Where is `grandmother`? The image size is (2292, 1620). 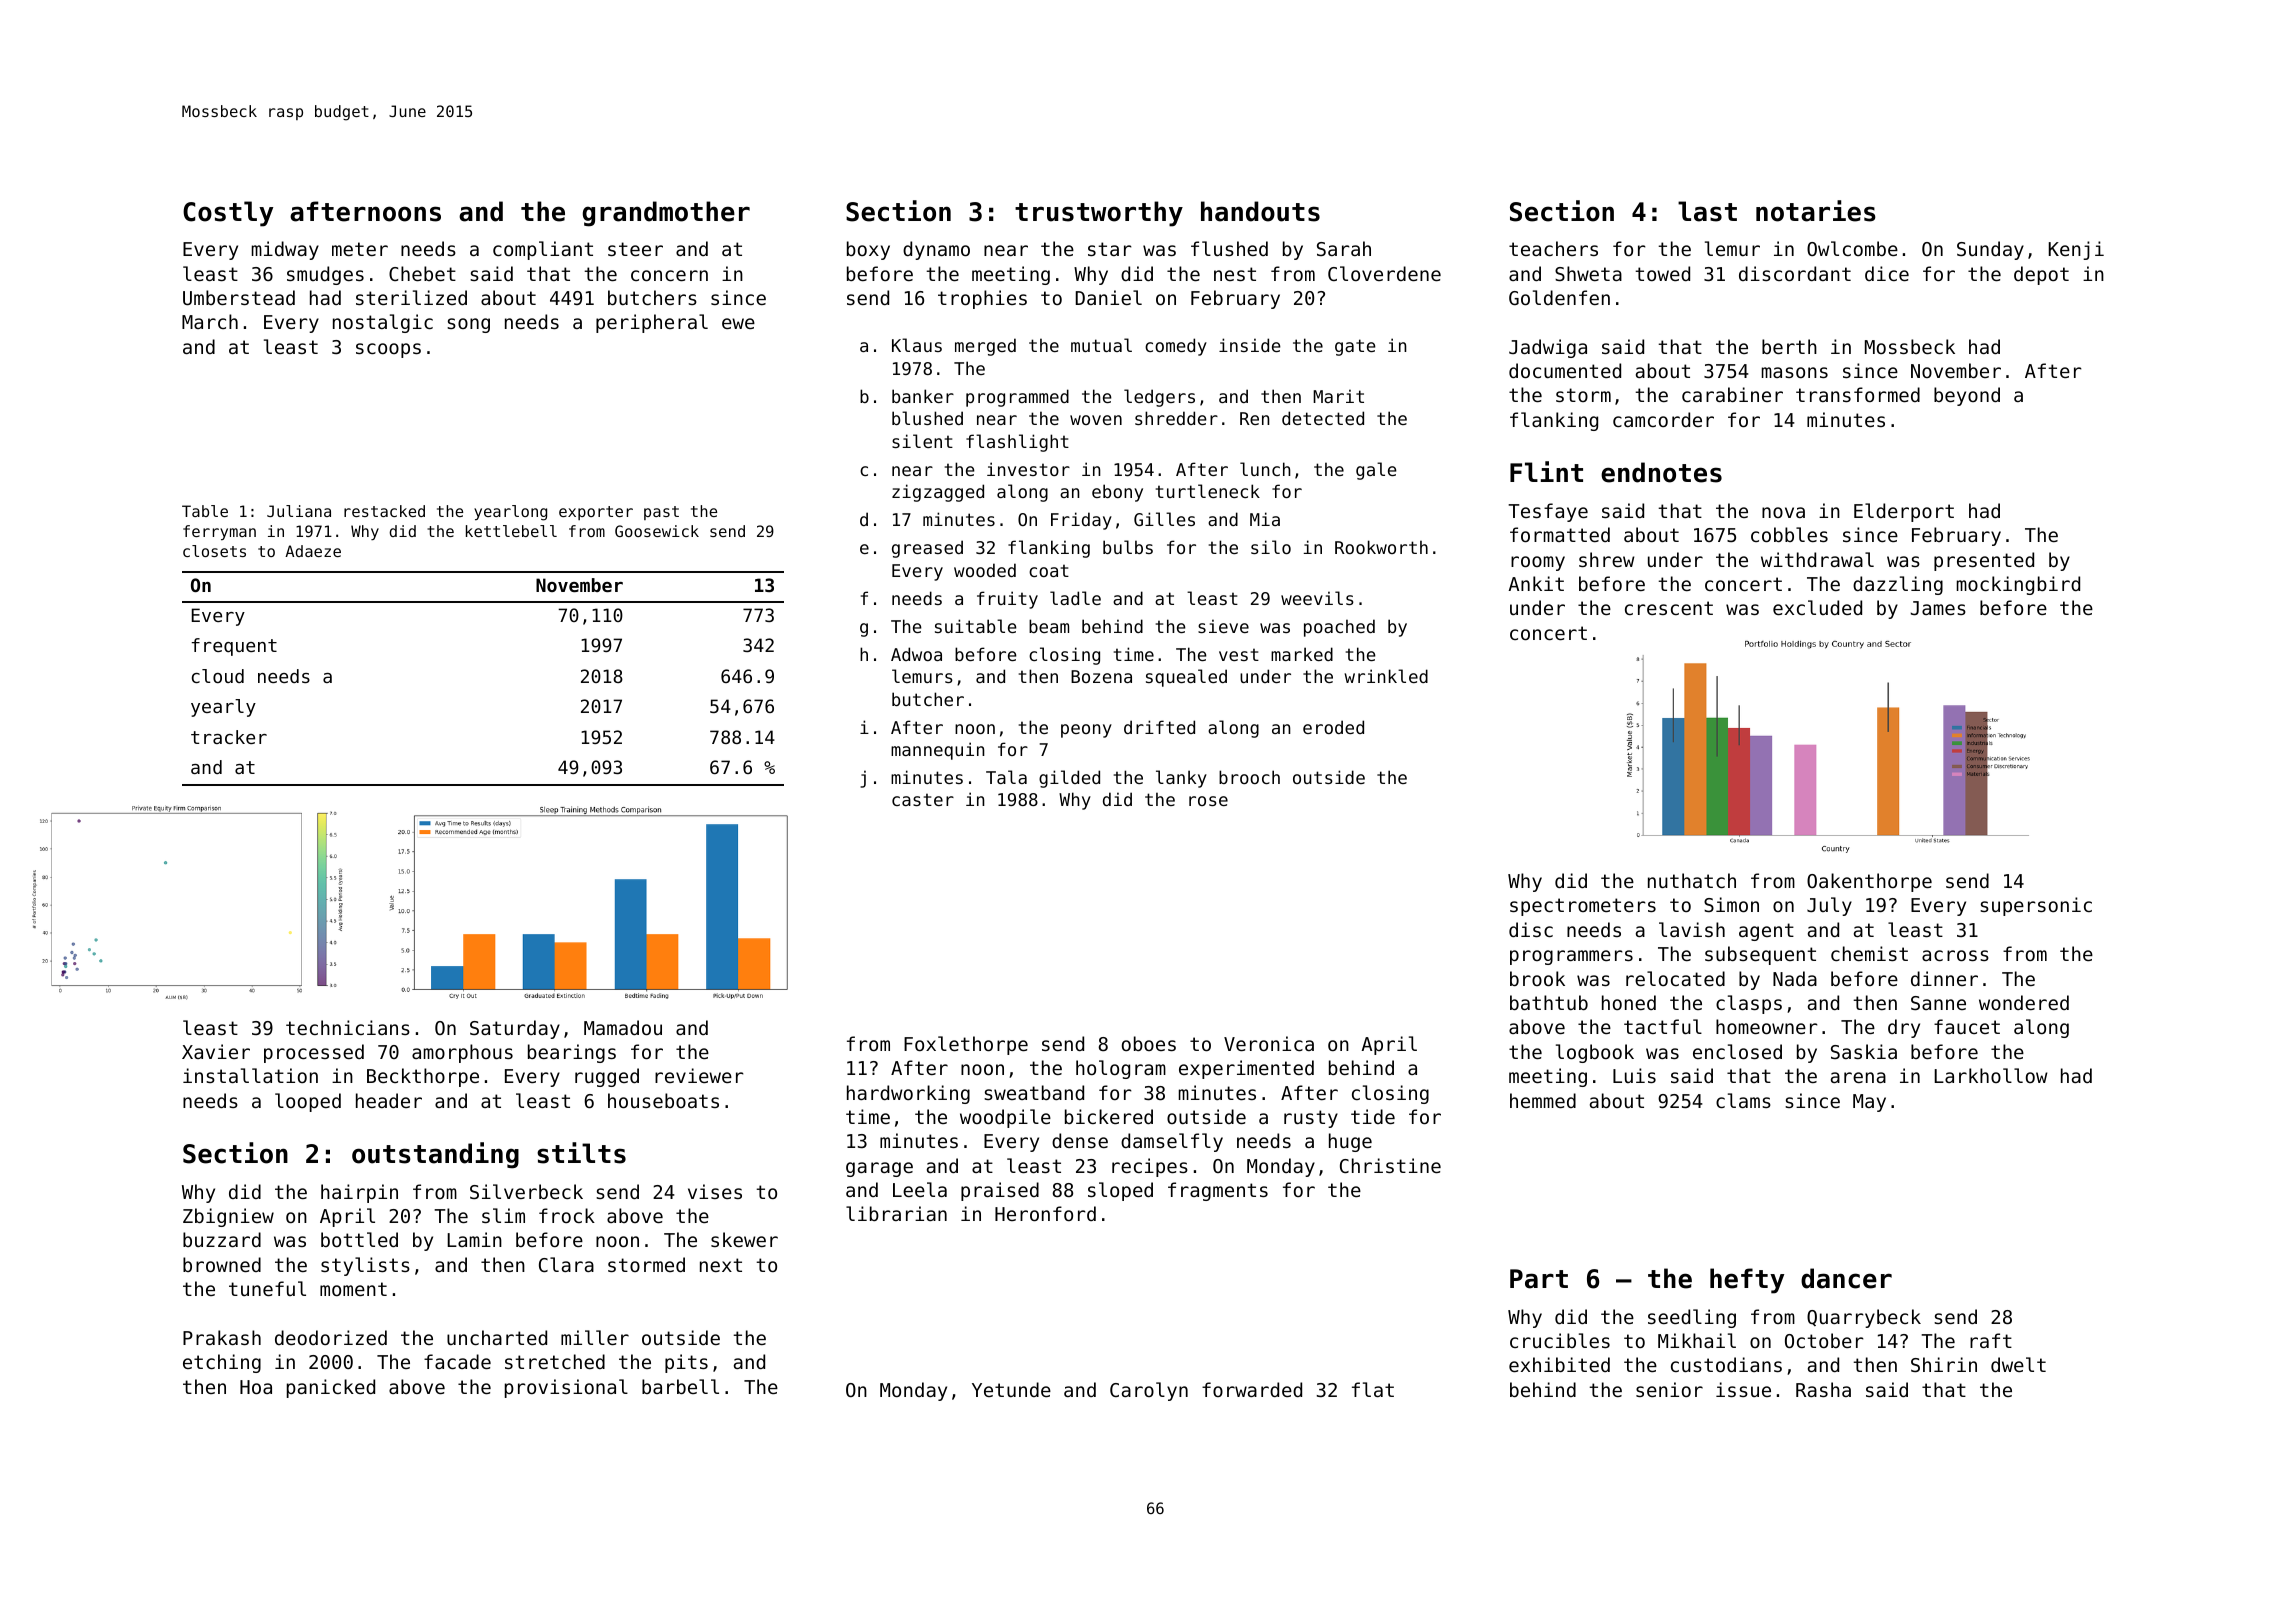 grandmother is located at coordinates (666, 214).
